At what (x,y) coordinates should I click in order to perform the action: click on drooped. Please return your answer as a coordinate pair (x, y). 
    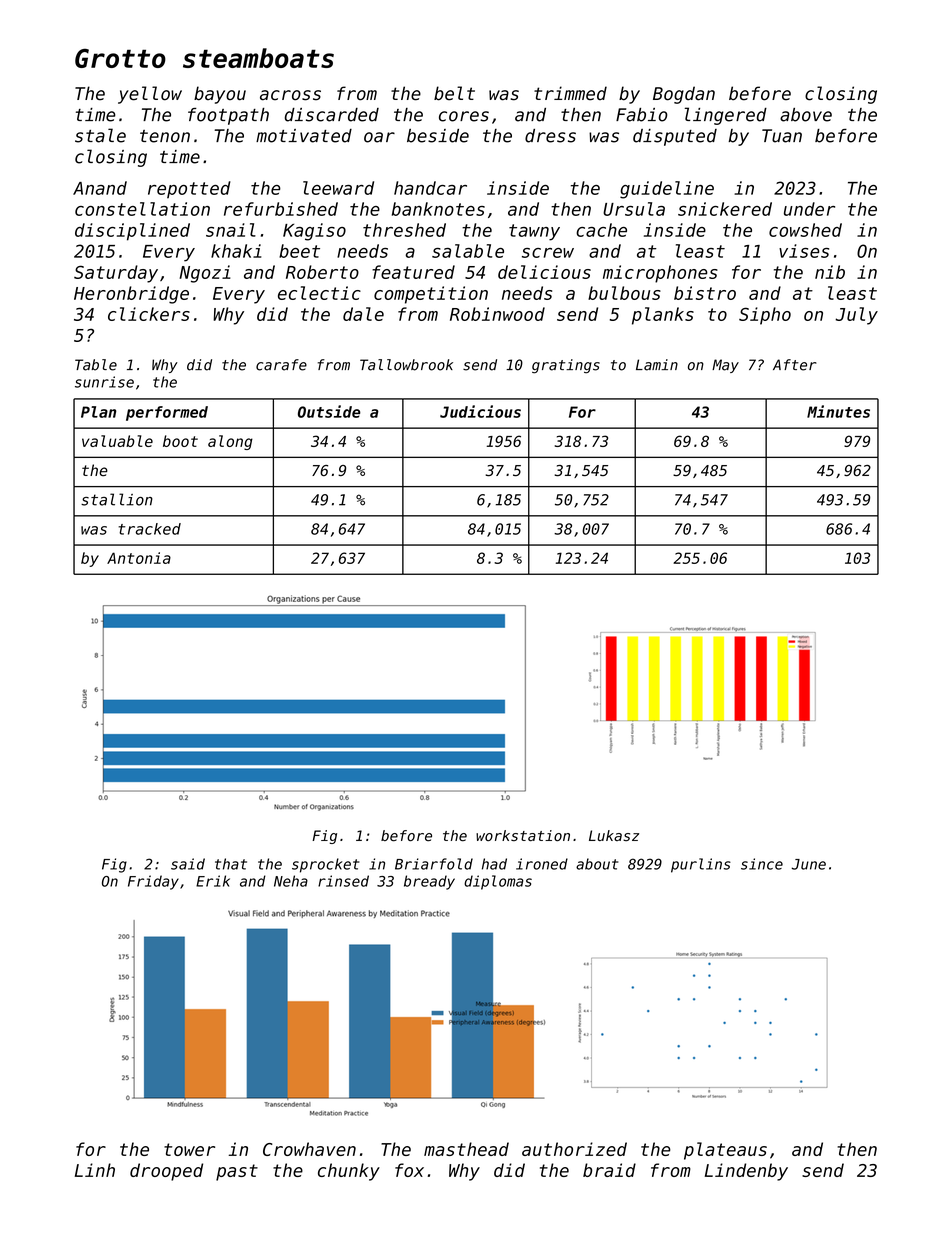
    Looking at the image, I should click on (166, 1172).
